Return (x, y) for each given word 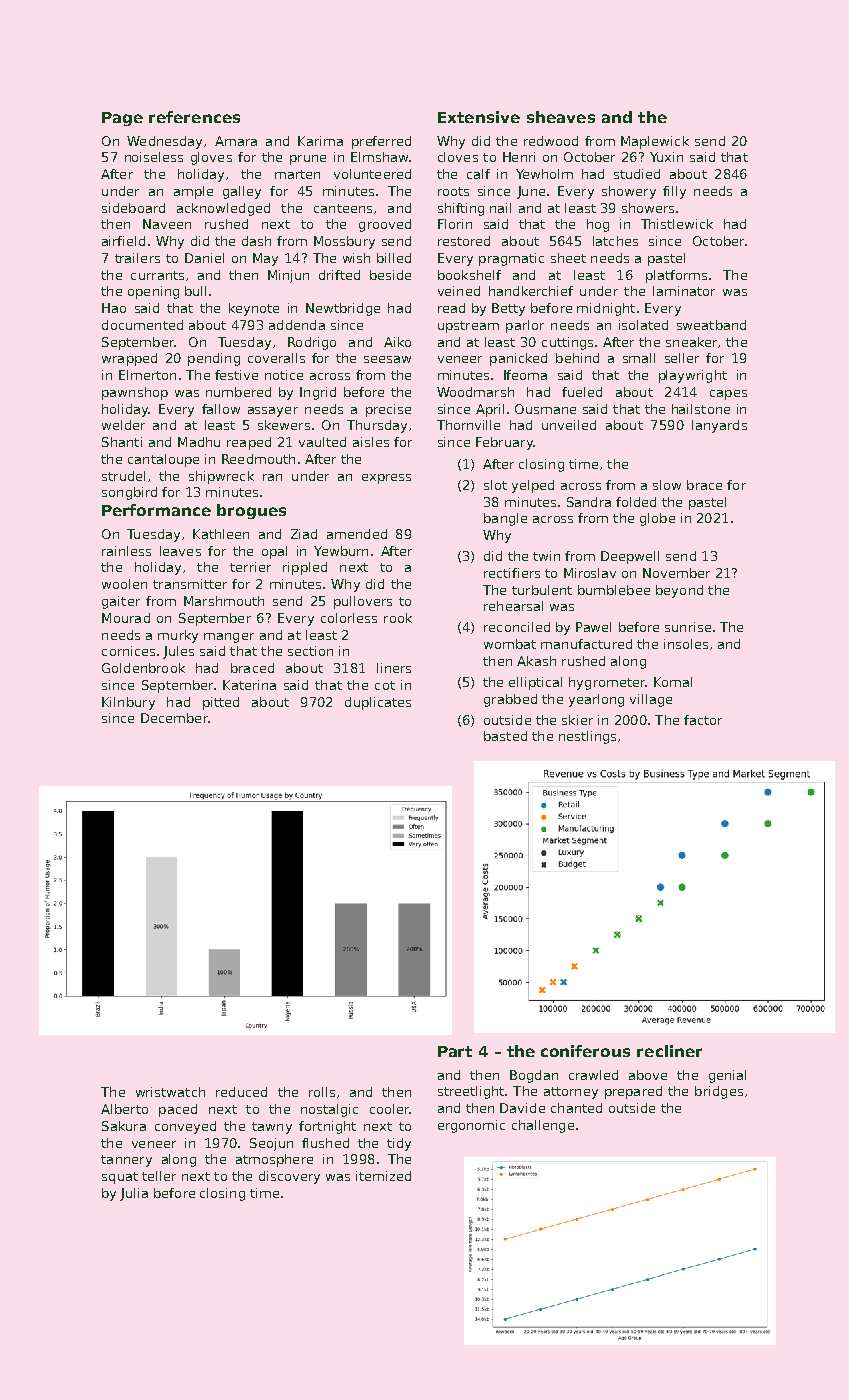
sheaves (561, 117)
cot (385, 685)
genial (727, 1076)
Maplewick (655, 142)
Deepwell (630, 557)
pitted (221, 703)
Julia (134, 1194)
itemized (383, 1176)
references (194, 117)
